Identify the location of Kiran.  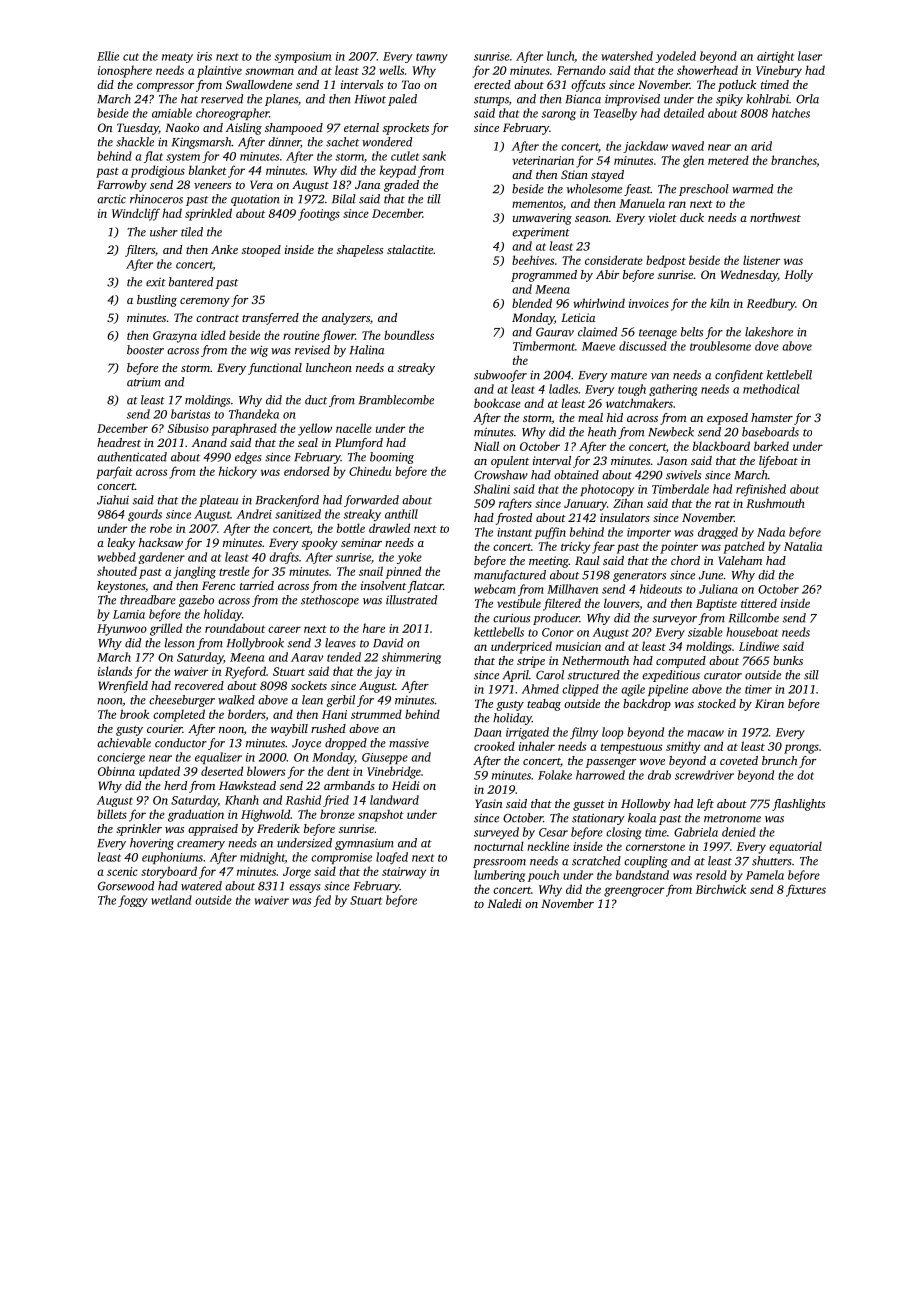
(769, 703).
